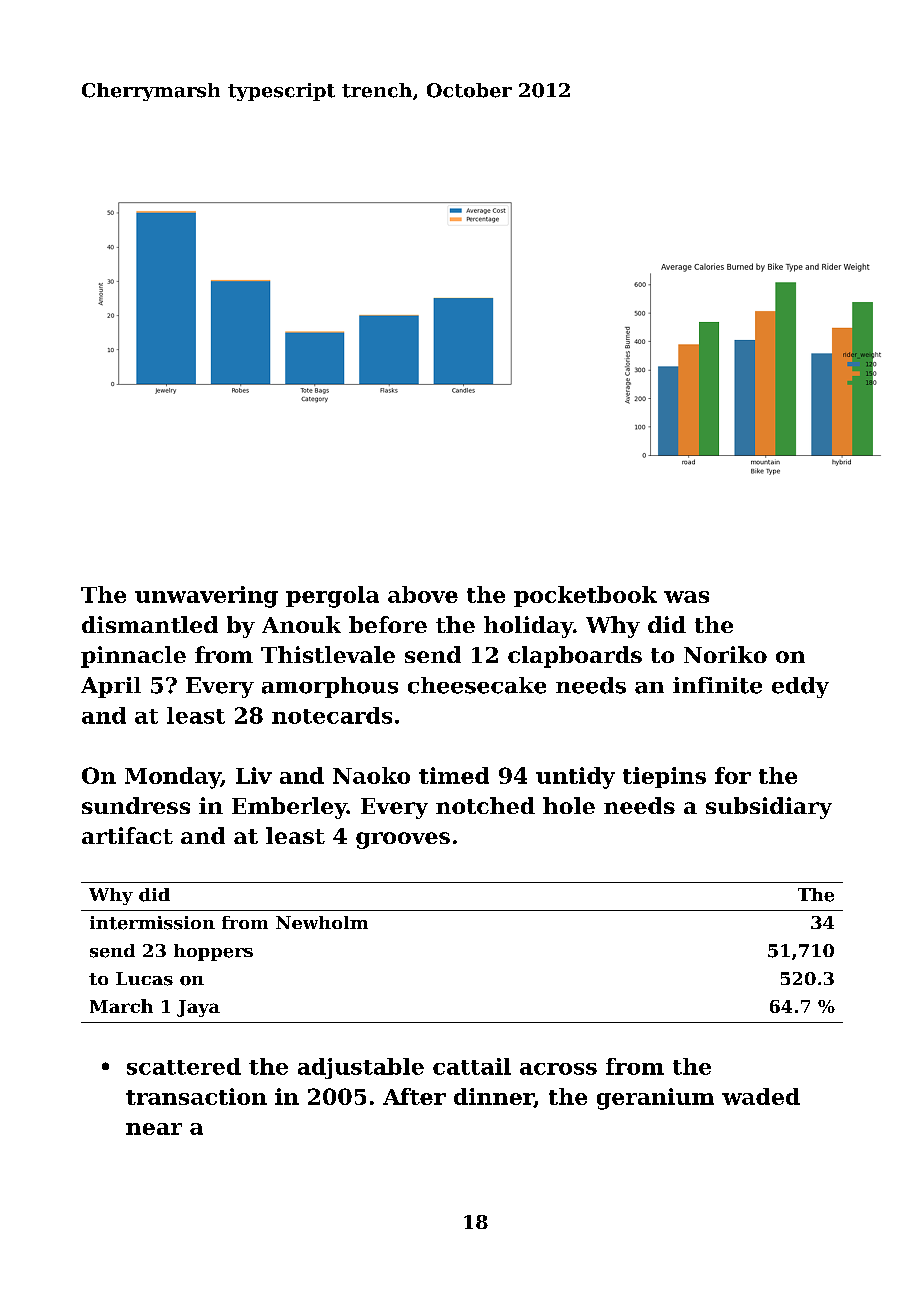 The height and width of the screenshot is (1311, 924). What do you see at coordinates (761, 1096) in the screenshot?
I see `waded` at bounding box center [761, 1096].
